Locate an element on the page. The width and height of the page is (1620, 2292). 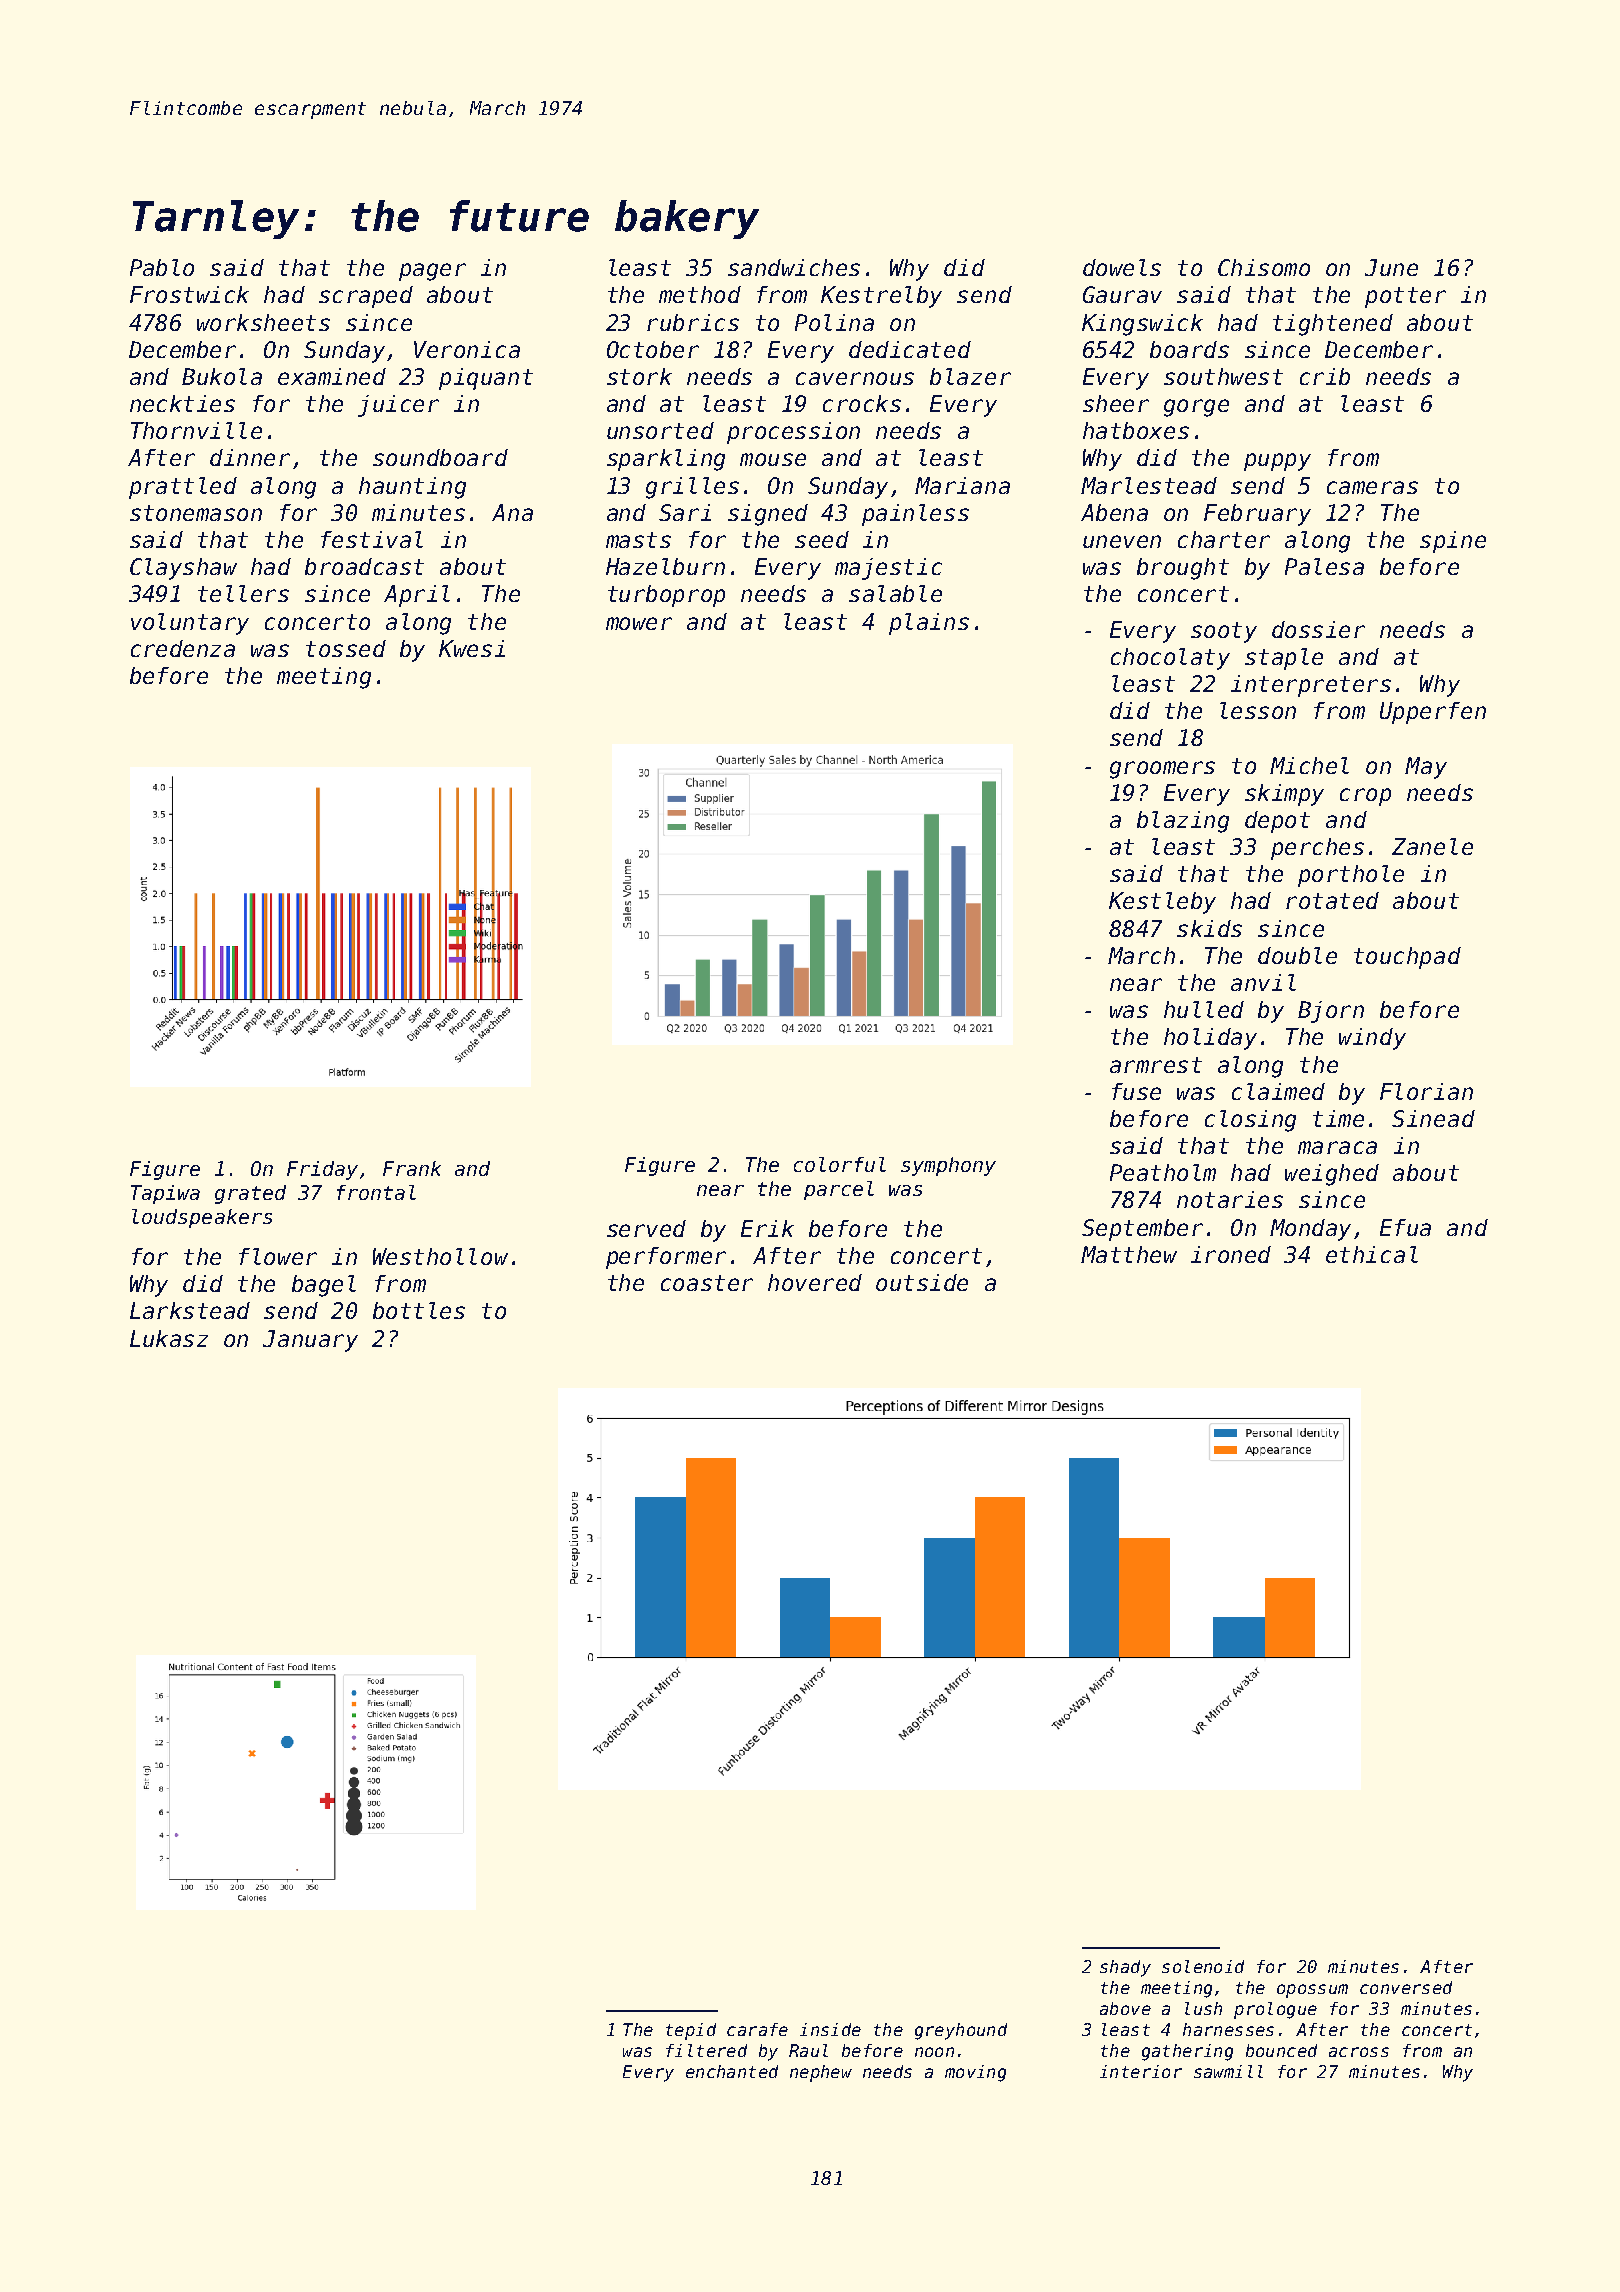
sawmill is located at coordinates (1228, 2071).
